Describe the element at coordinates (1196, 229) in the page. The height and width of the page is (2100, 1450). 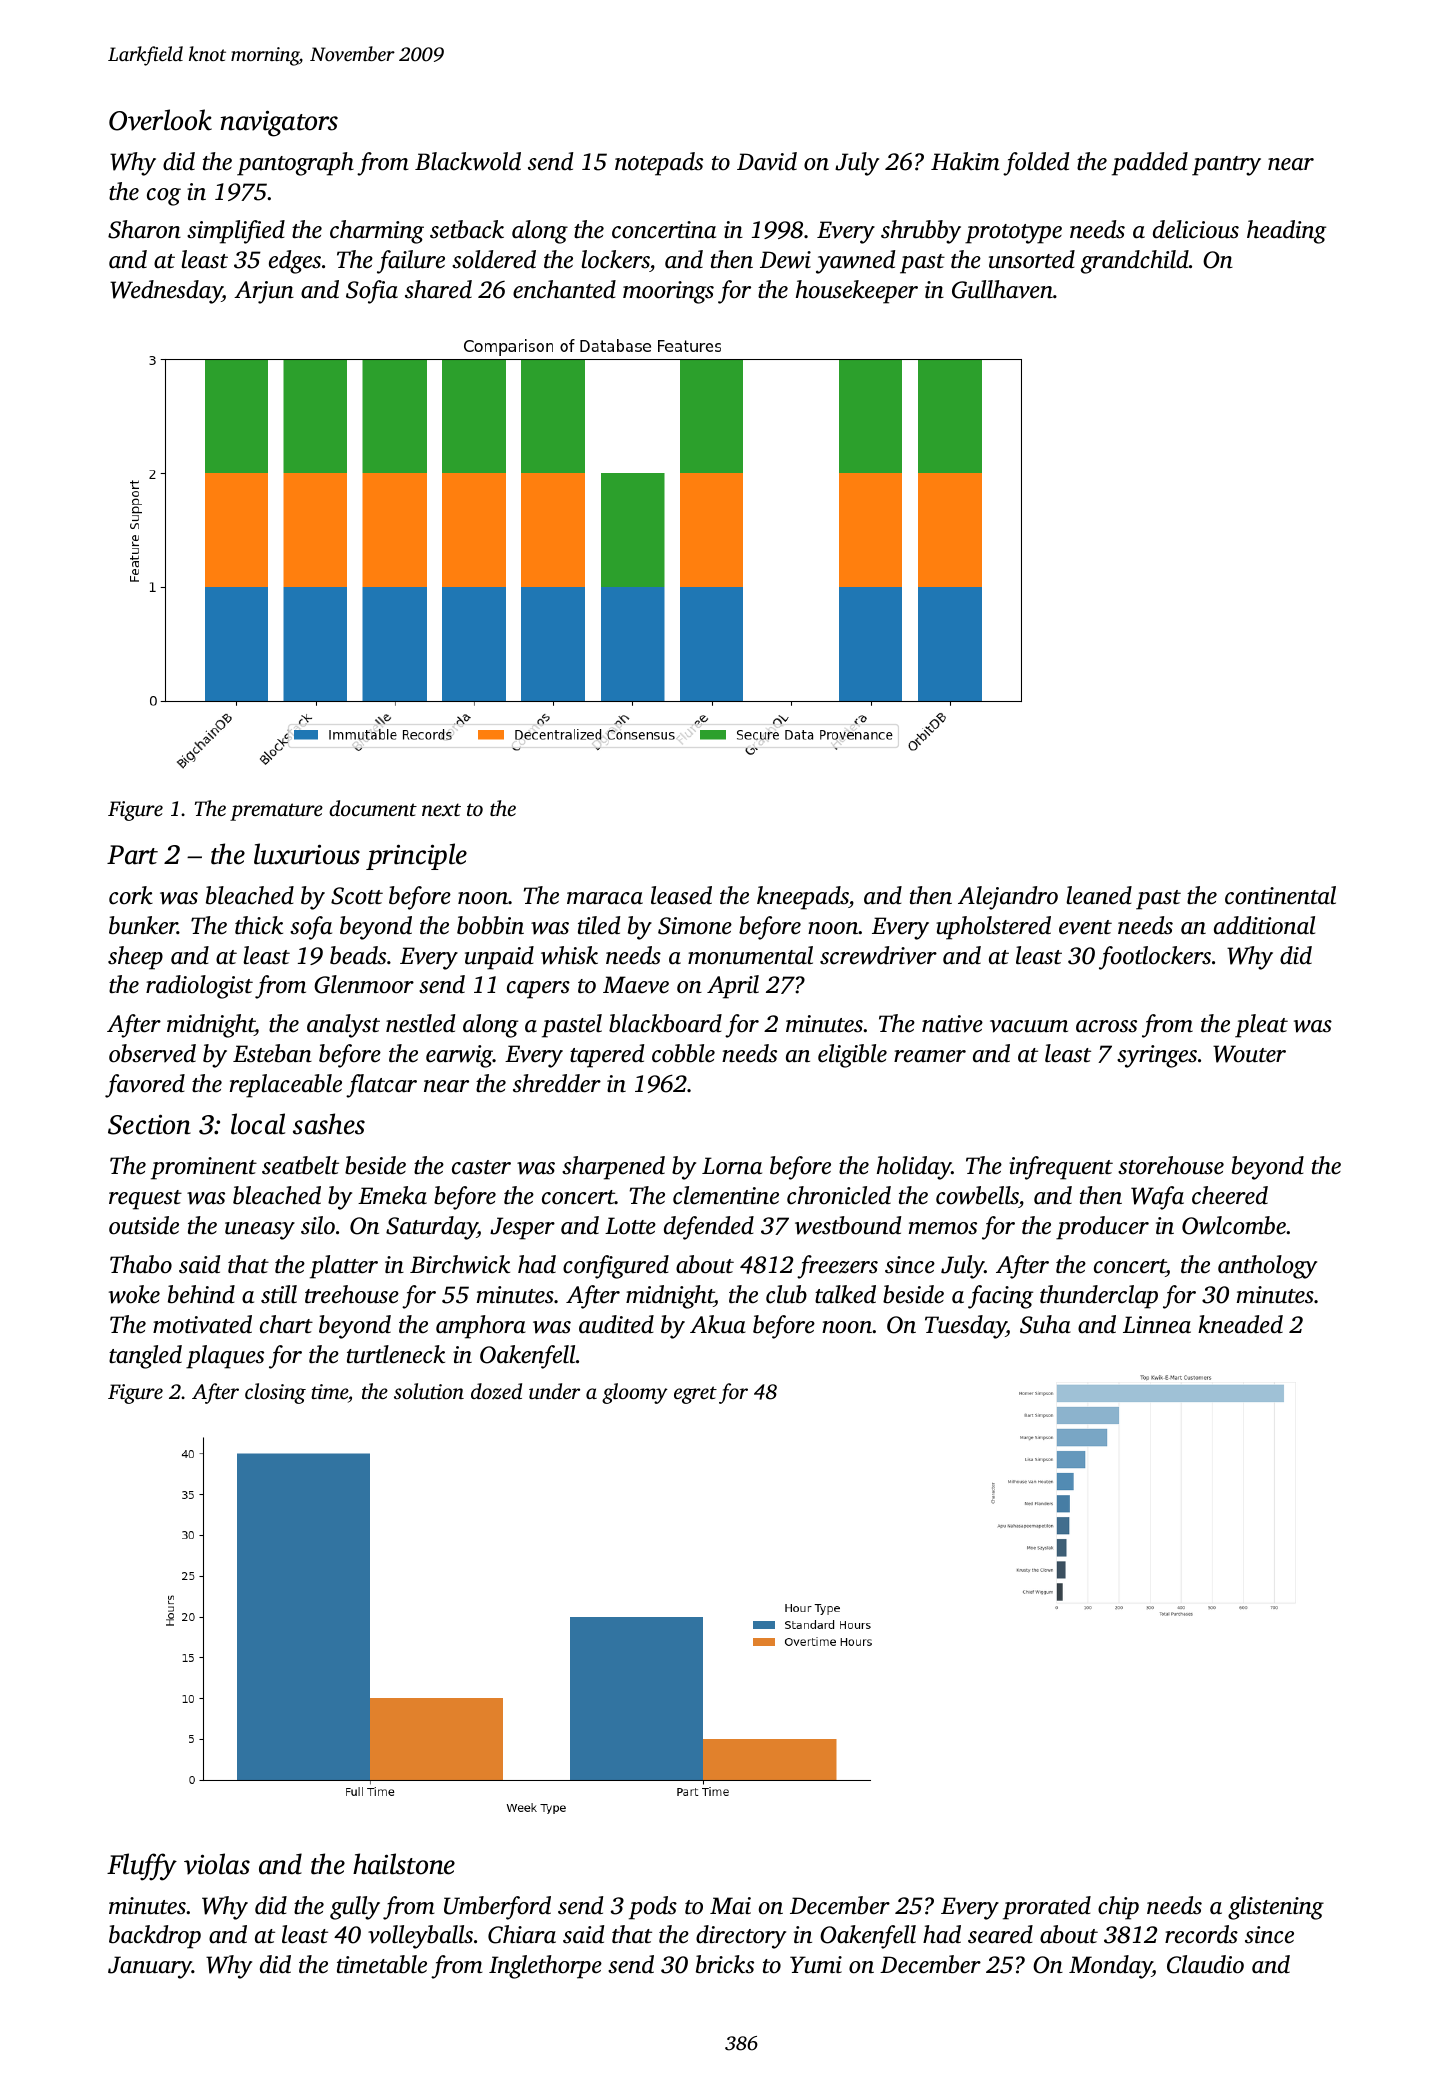
I see `delicious` at that location.
